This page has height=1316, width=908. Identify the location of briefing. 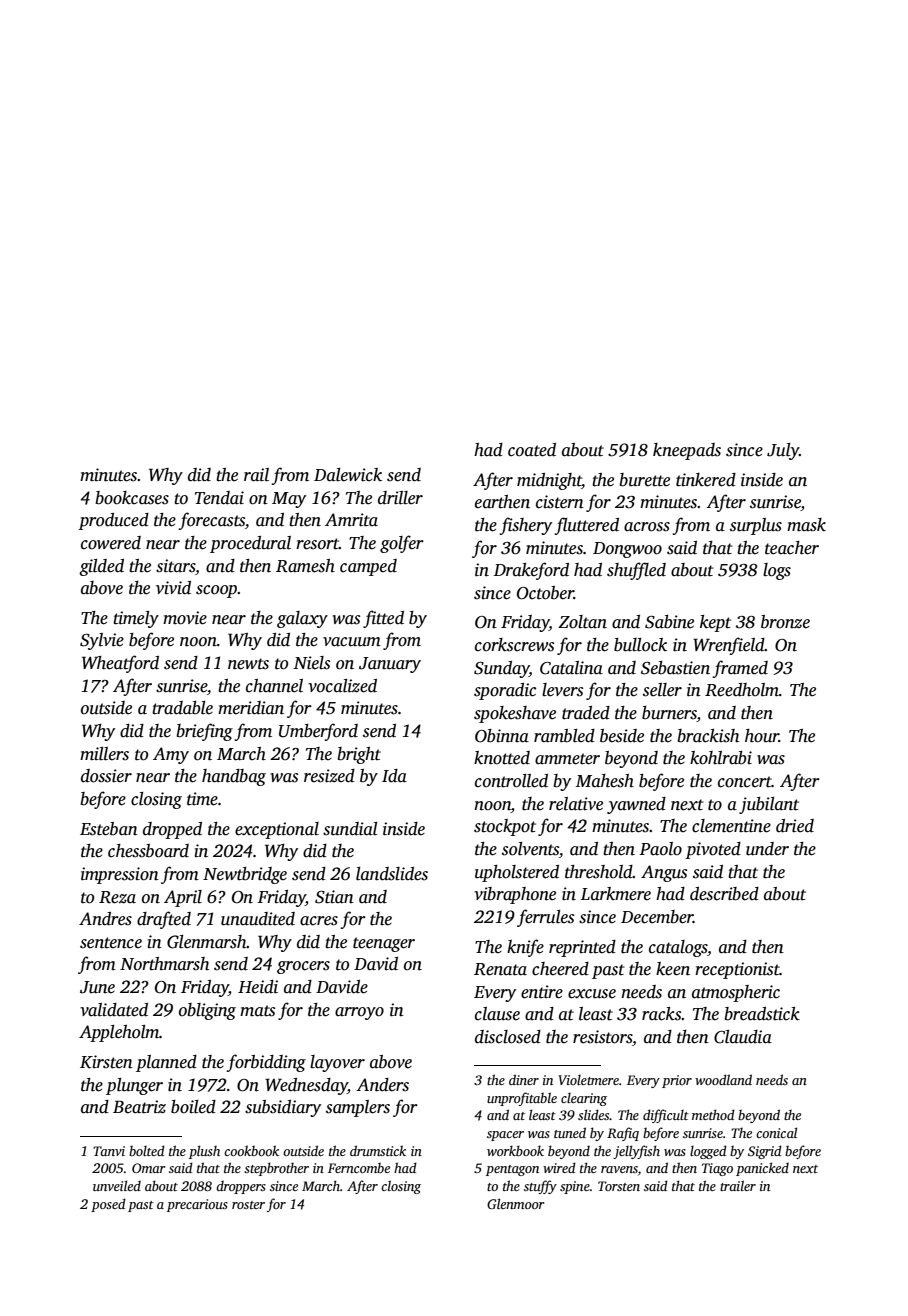
(204, 732).
